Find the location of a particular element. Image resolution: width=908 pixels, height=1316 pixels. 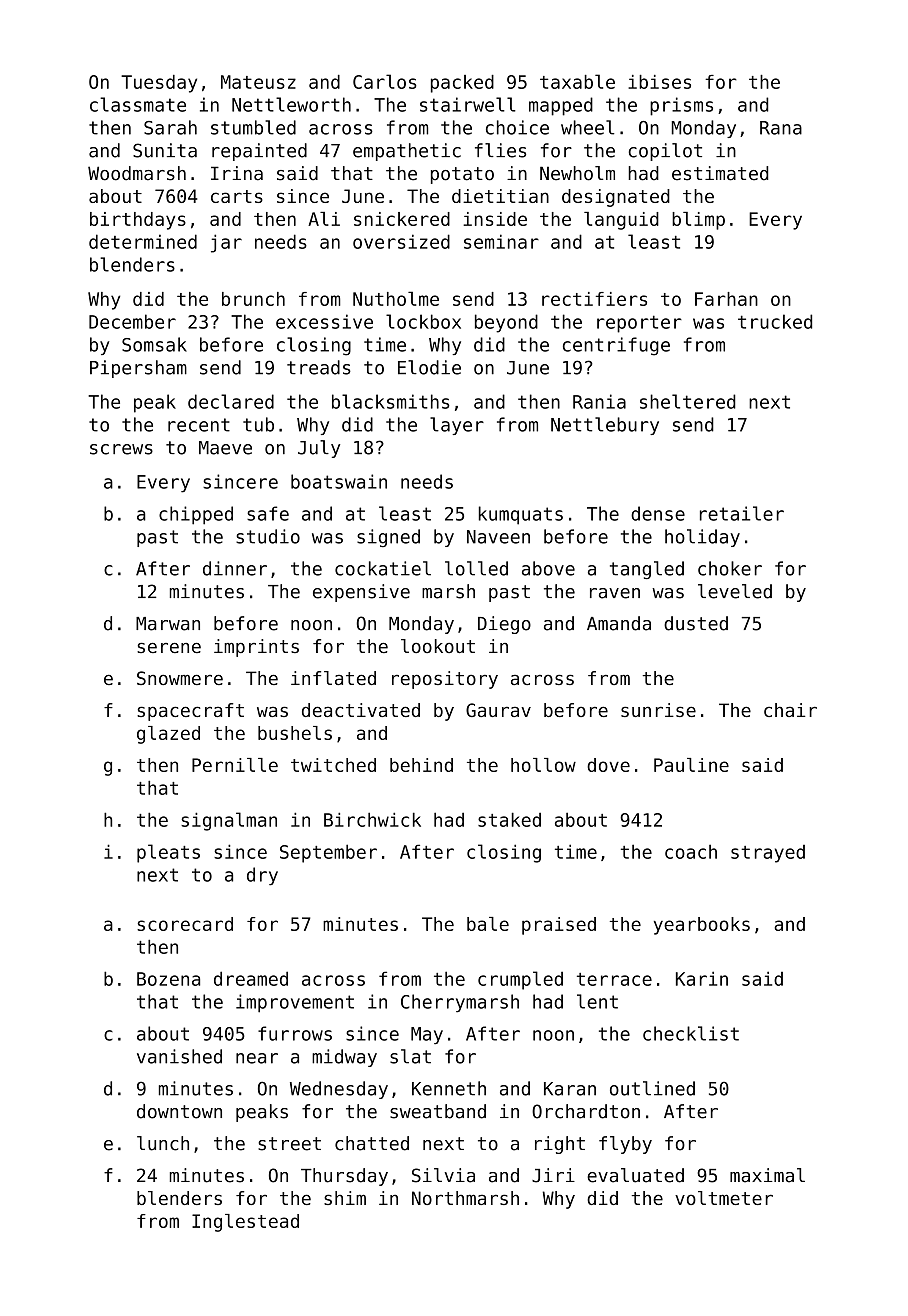

lunch is located at coordinates (163, 1143).
